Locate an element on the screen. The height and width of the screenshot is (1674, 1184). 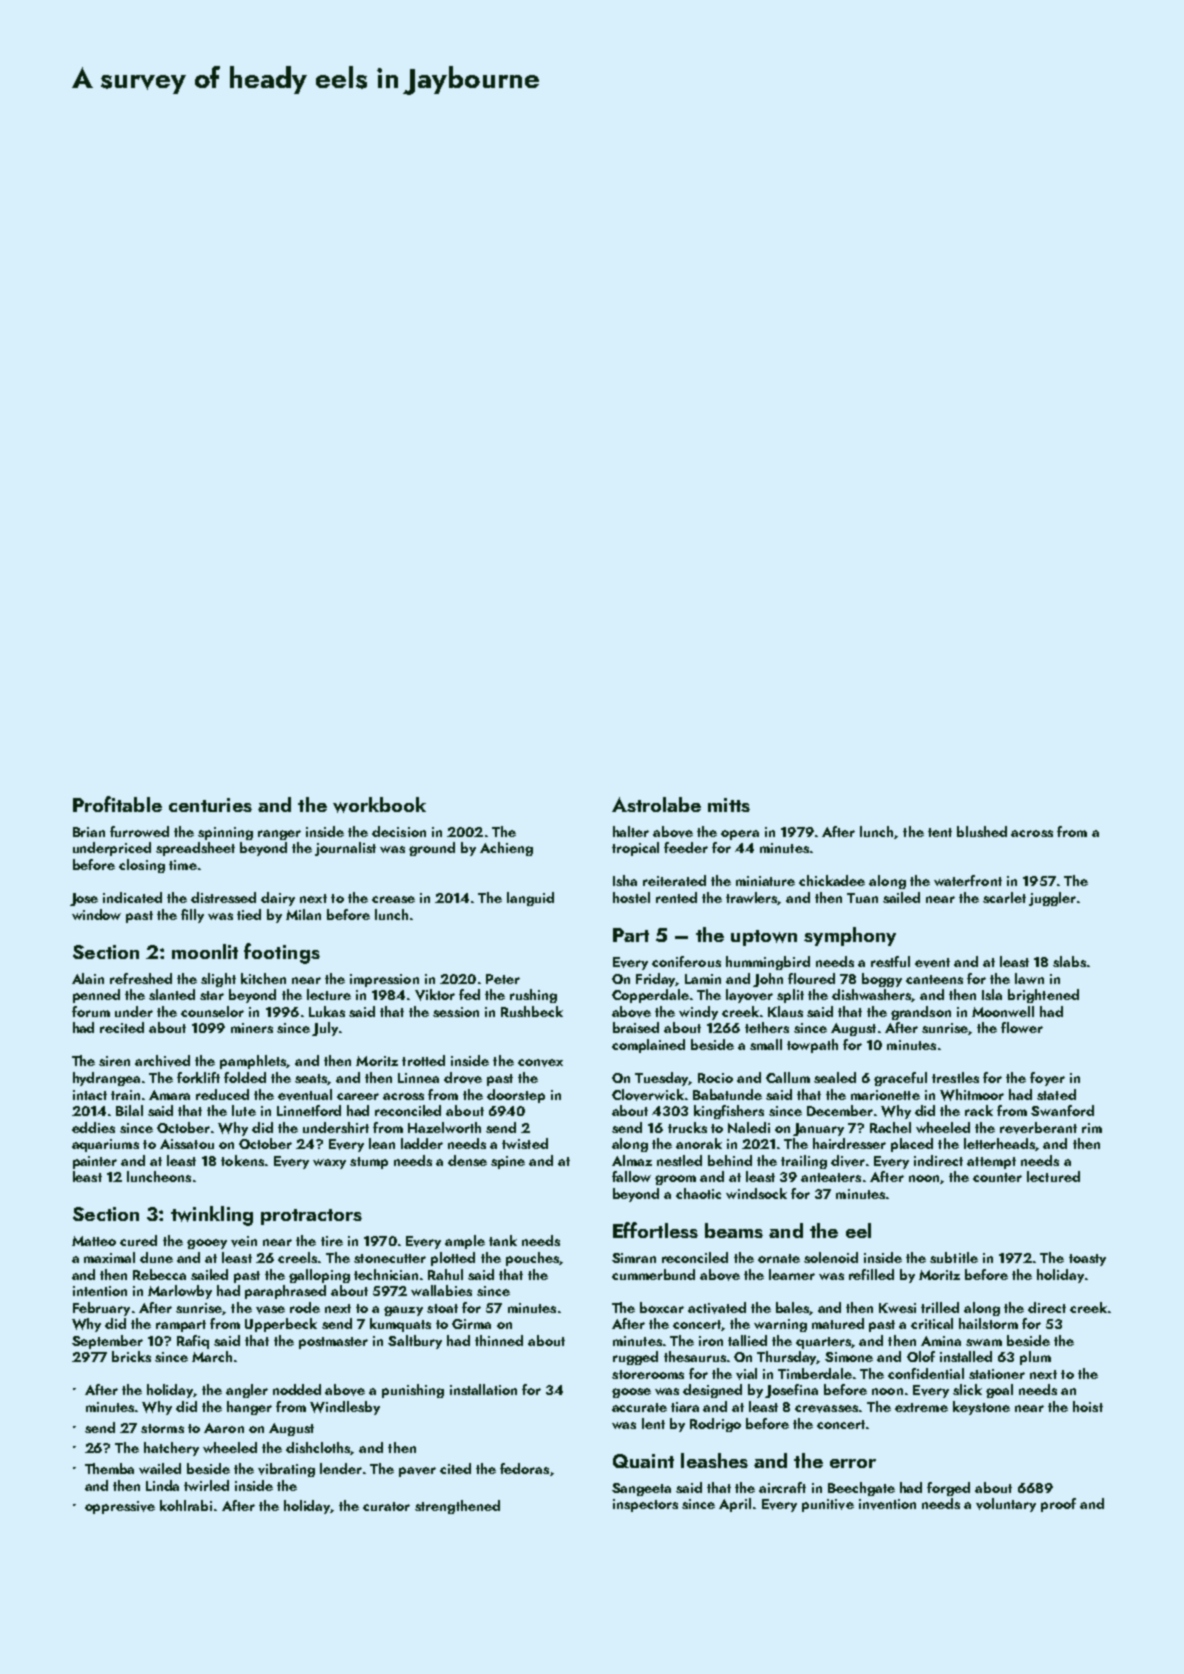
Copperdale is located at coordinates (650, 996).
